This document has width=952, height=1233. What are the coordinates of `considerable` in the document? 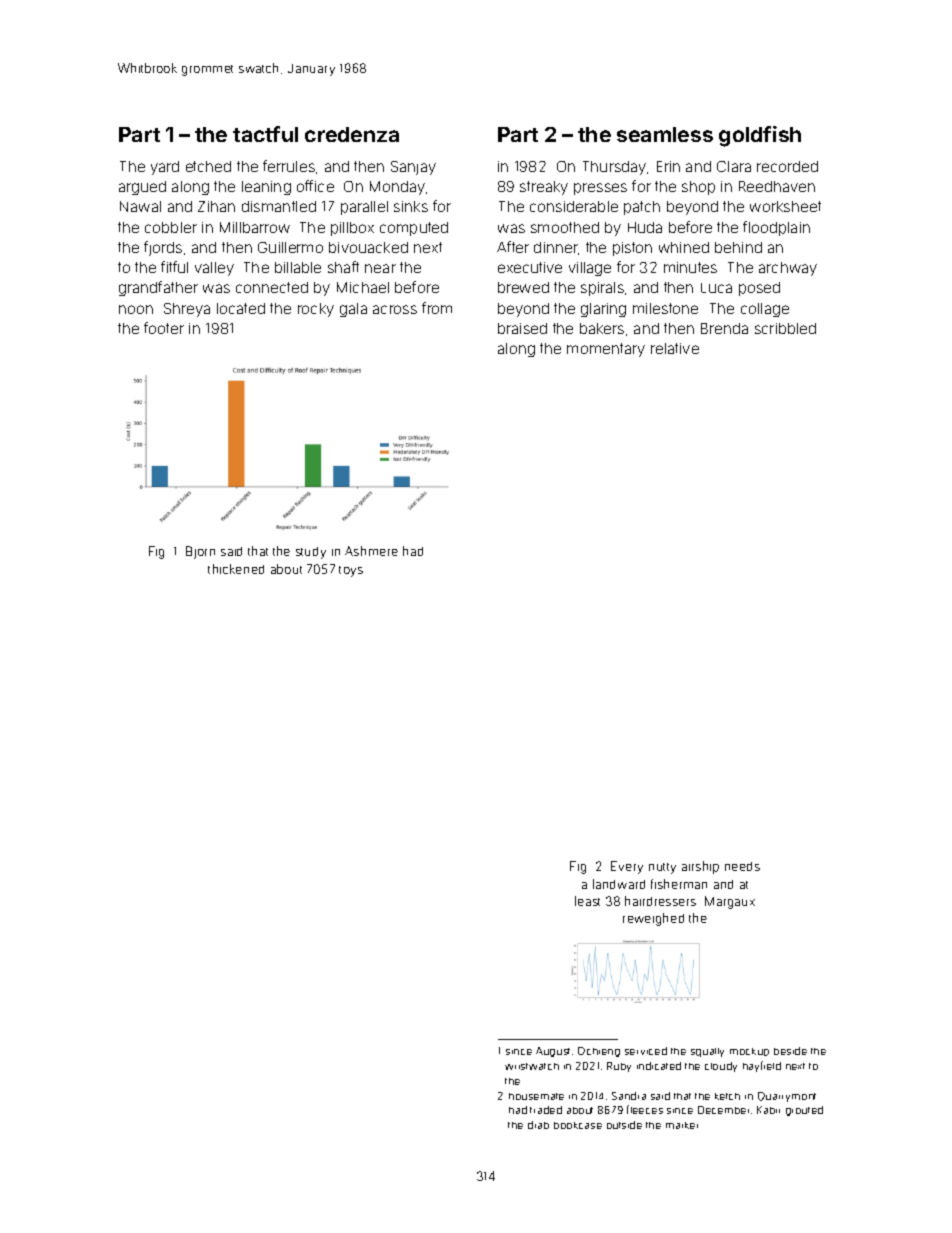 It's located at (574, 206).
